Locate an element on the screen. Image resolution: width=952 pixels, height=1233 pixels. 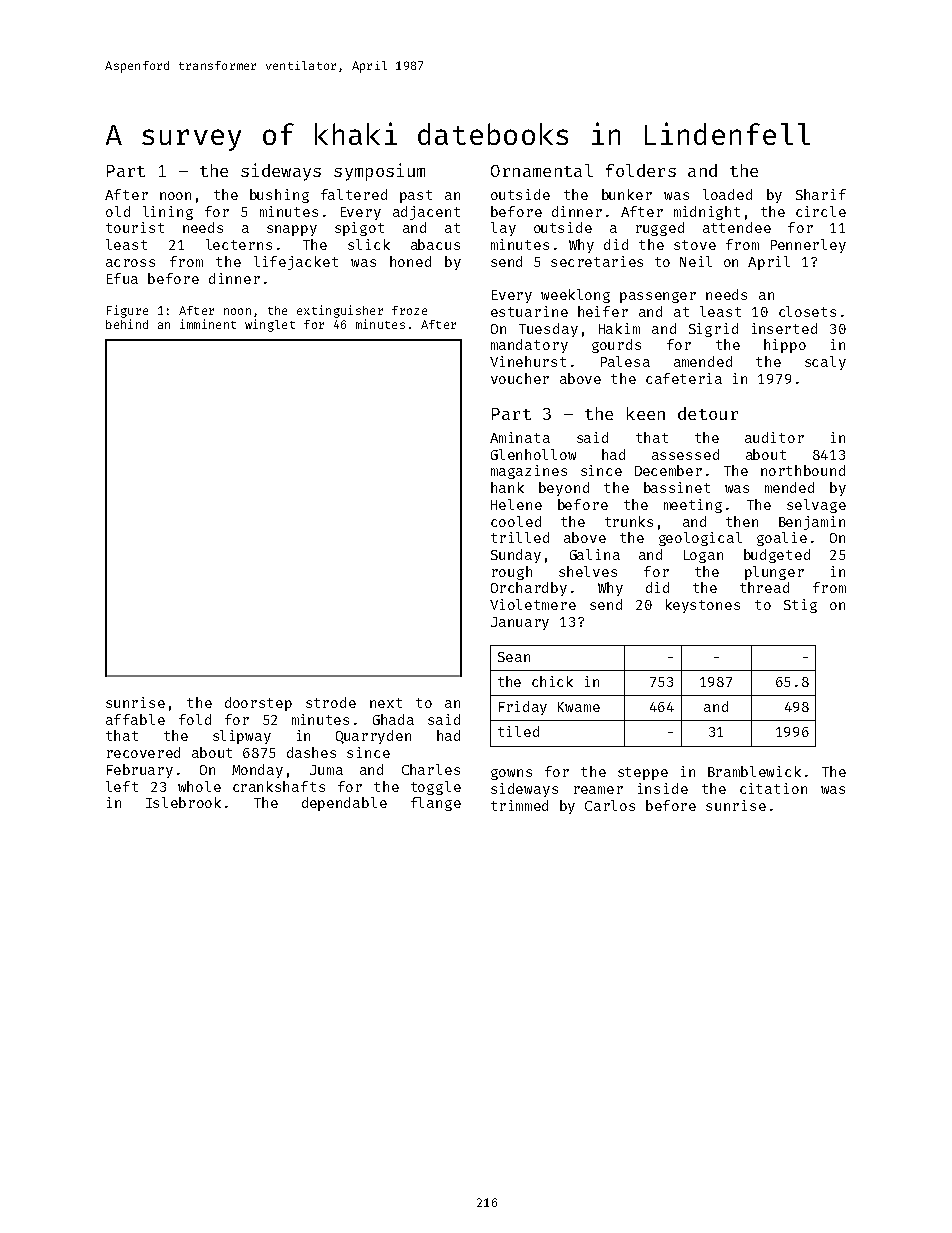
citation is located at coordinates (773, 788).
